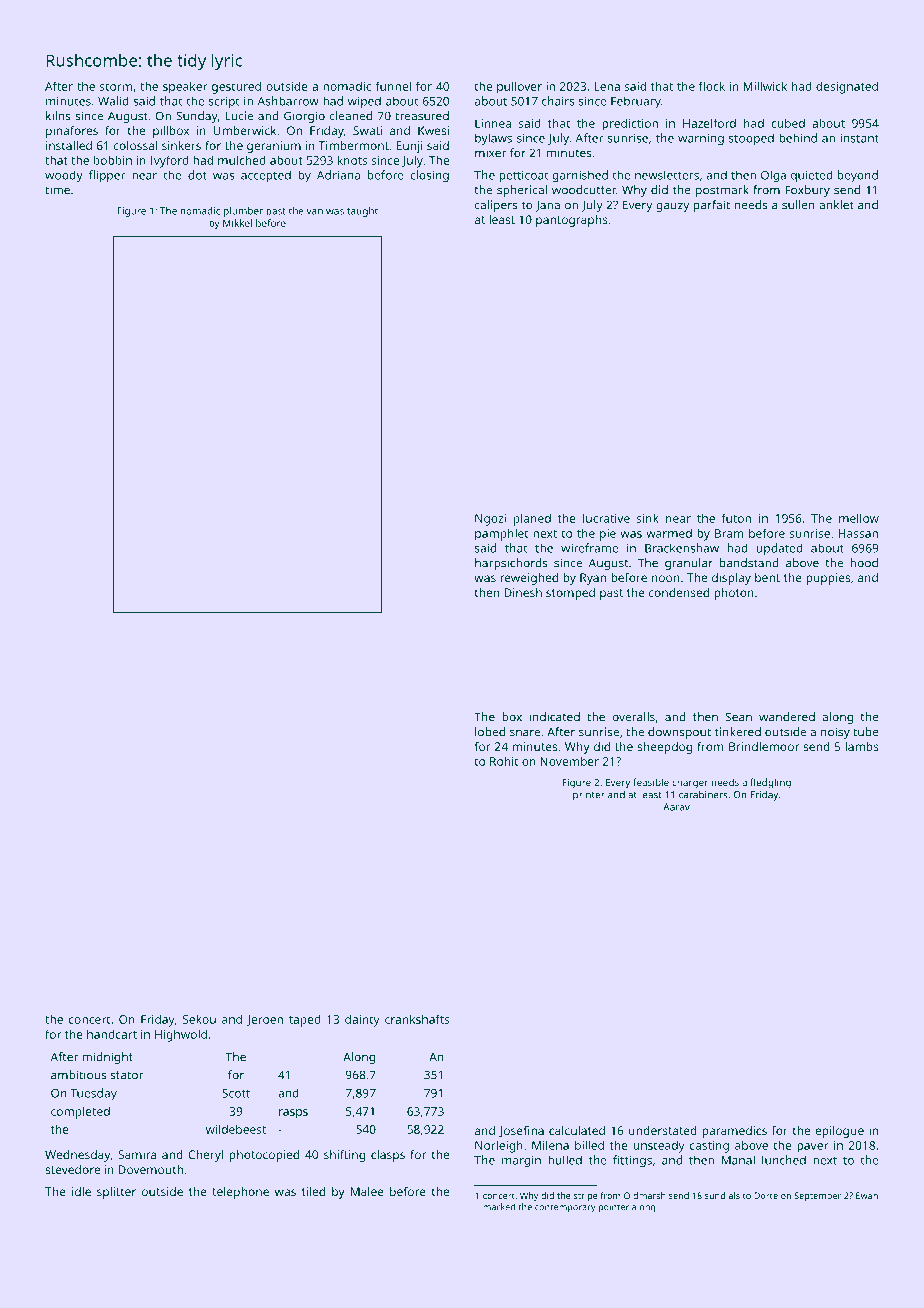 The image size is (924, 1308). Describe the element at coordinates (237, 223) in the page. I see `Mikkel` at that location.
